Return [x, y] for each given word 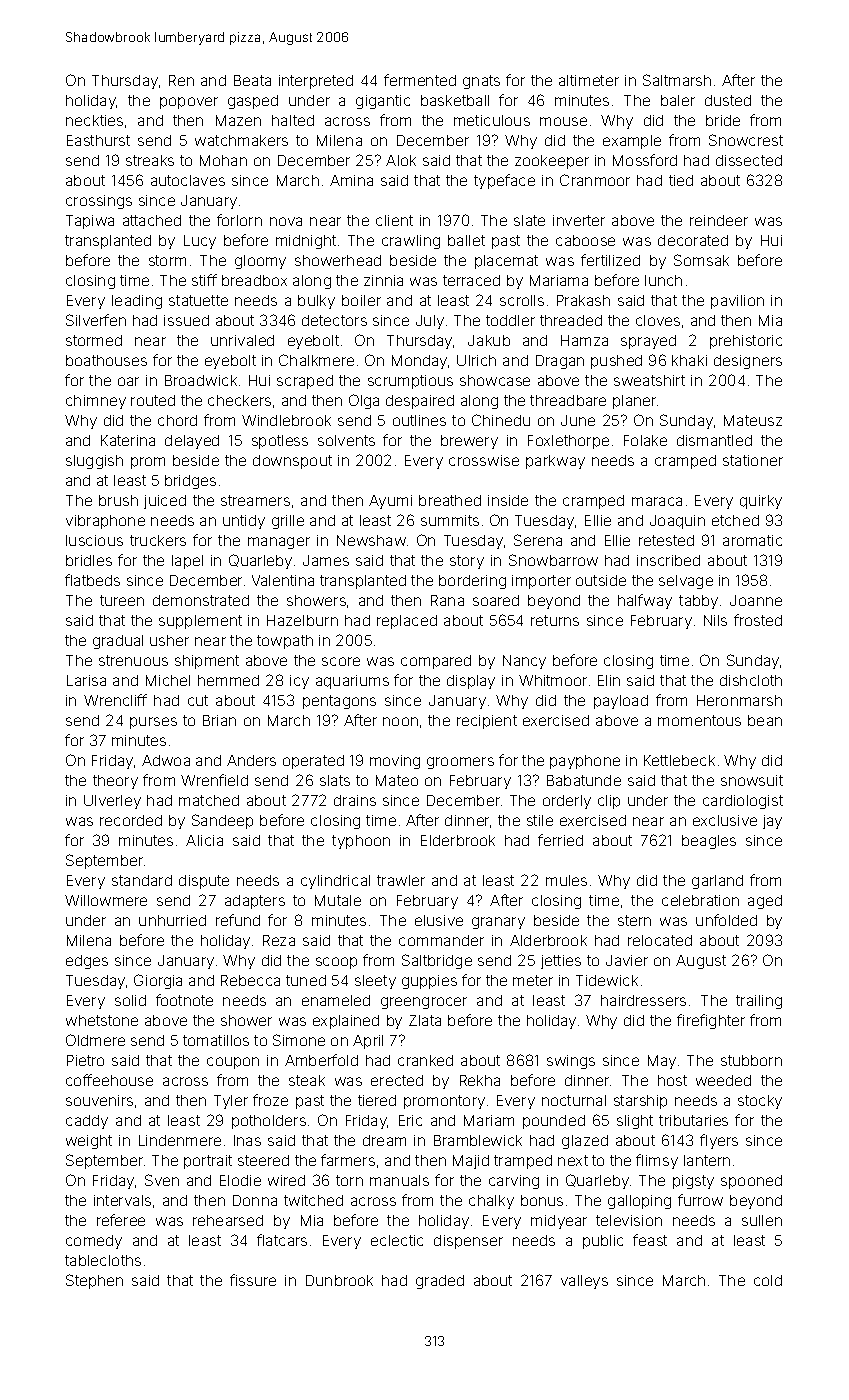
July [430, 322]
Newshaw [371, 540]
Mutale [338, 900]
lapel [187, 562]
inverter [579, 220]
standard [142, 880]
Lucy [200, 242]
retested [666, 540]
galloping [639, 1202]
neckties [94, 120]
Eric [410, 1120]
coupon [233, 1063]
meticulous [492, 120]
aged [765, 902]
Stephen [94, 1281]
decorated [693, 240]
